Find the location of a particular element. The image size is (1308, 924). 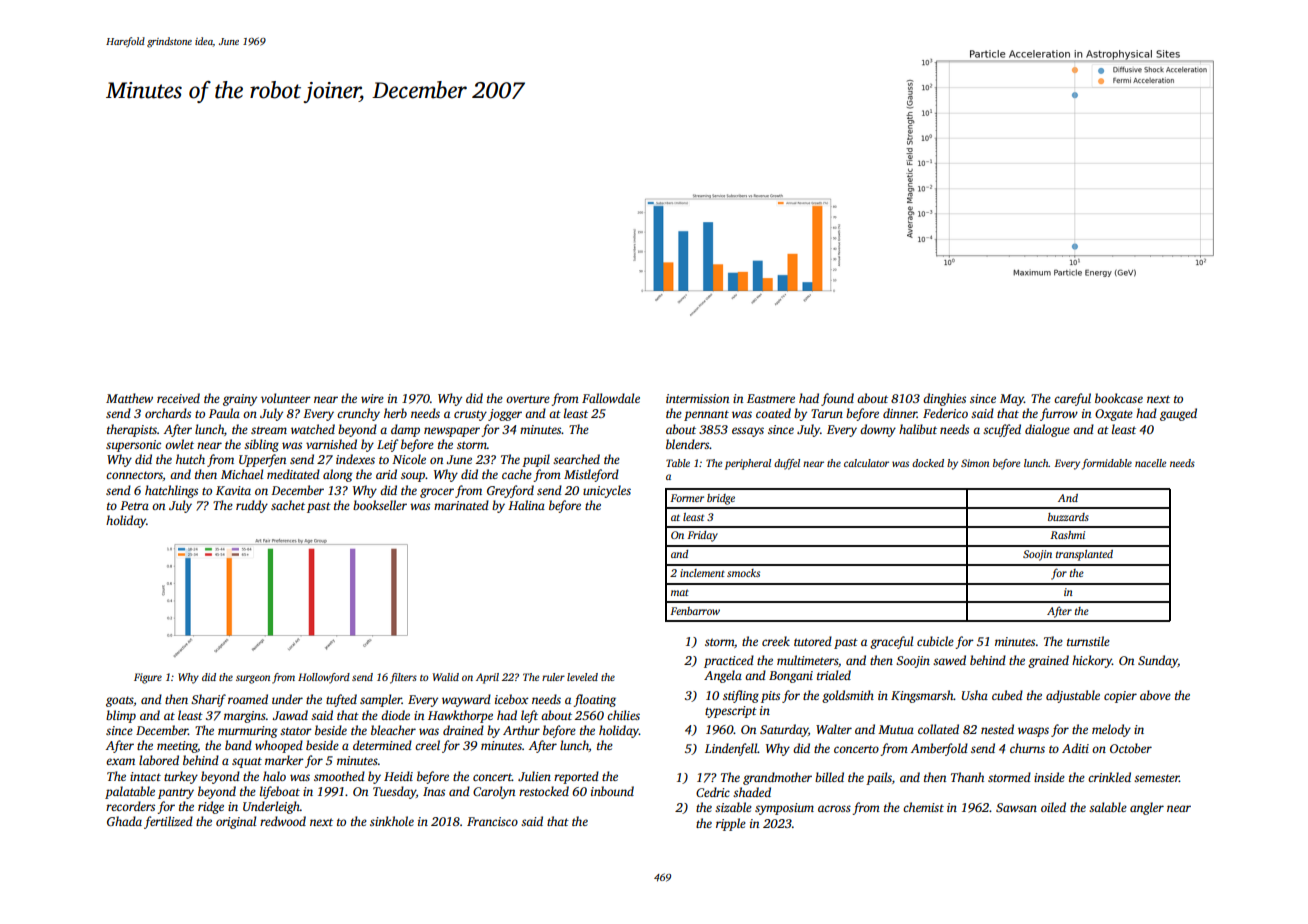

nested is located at coordinates (997, 729).
